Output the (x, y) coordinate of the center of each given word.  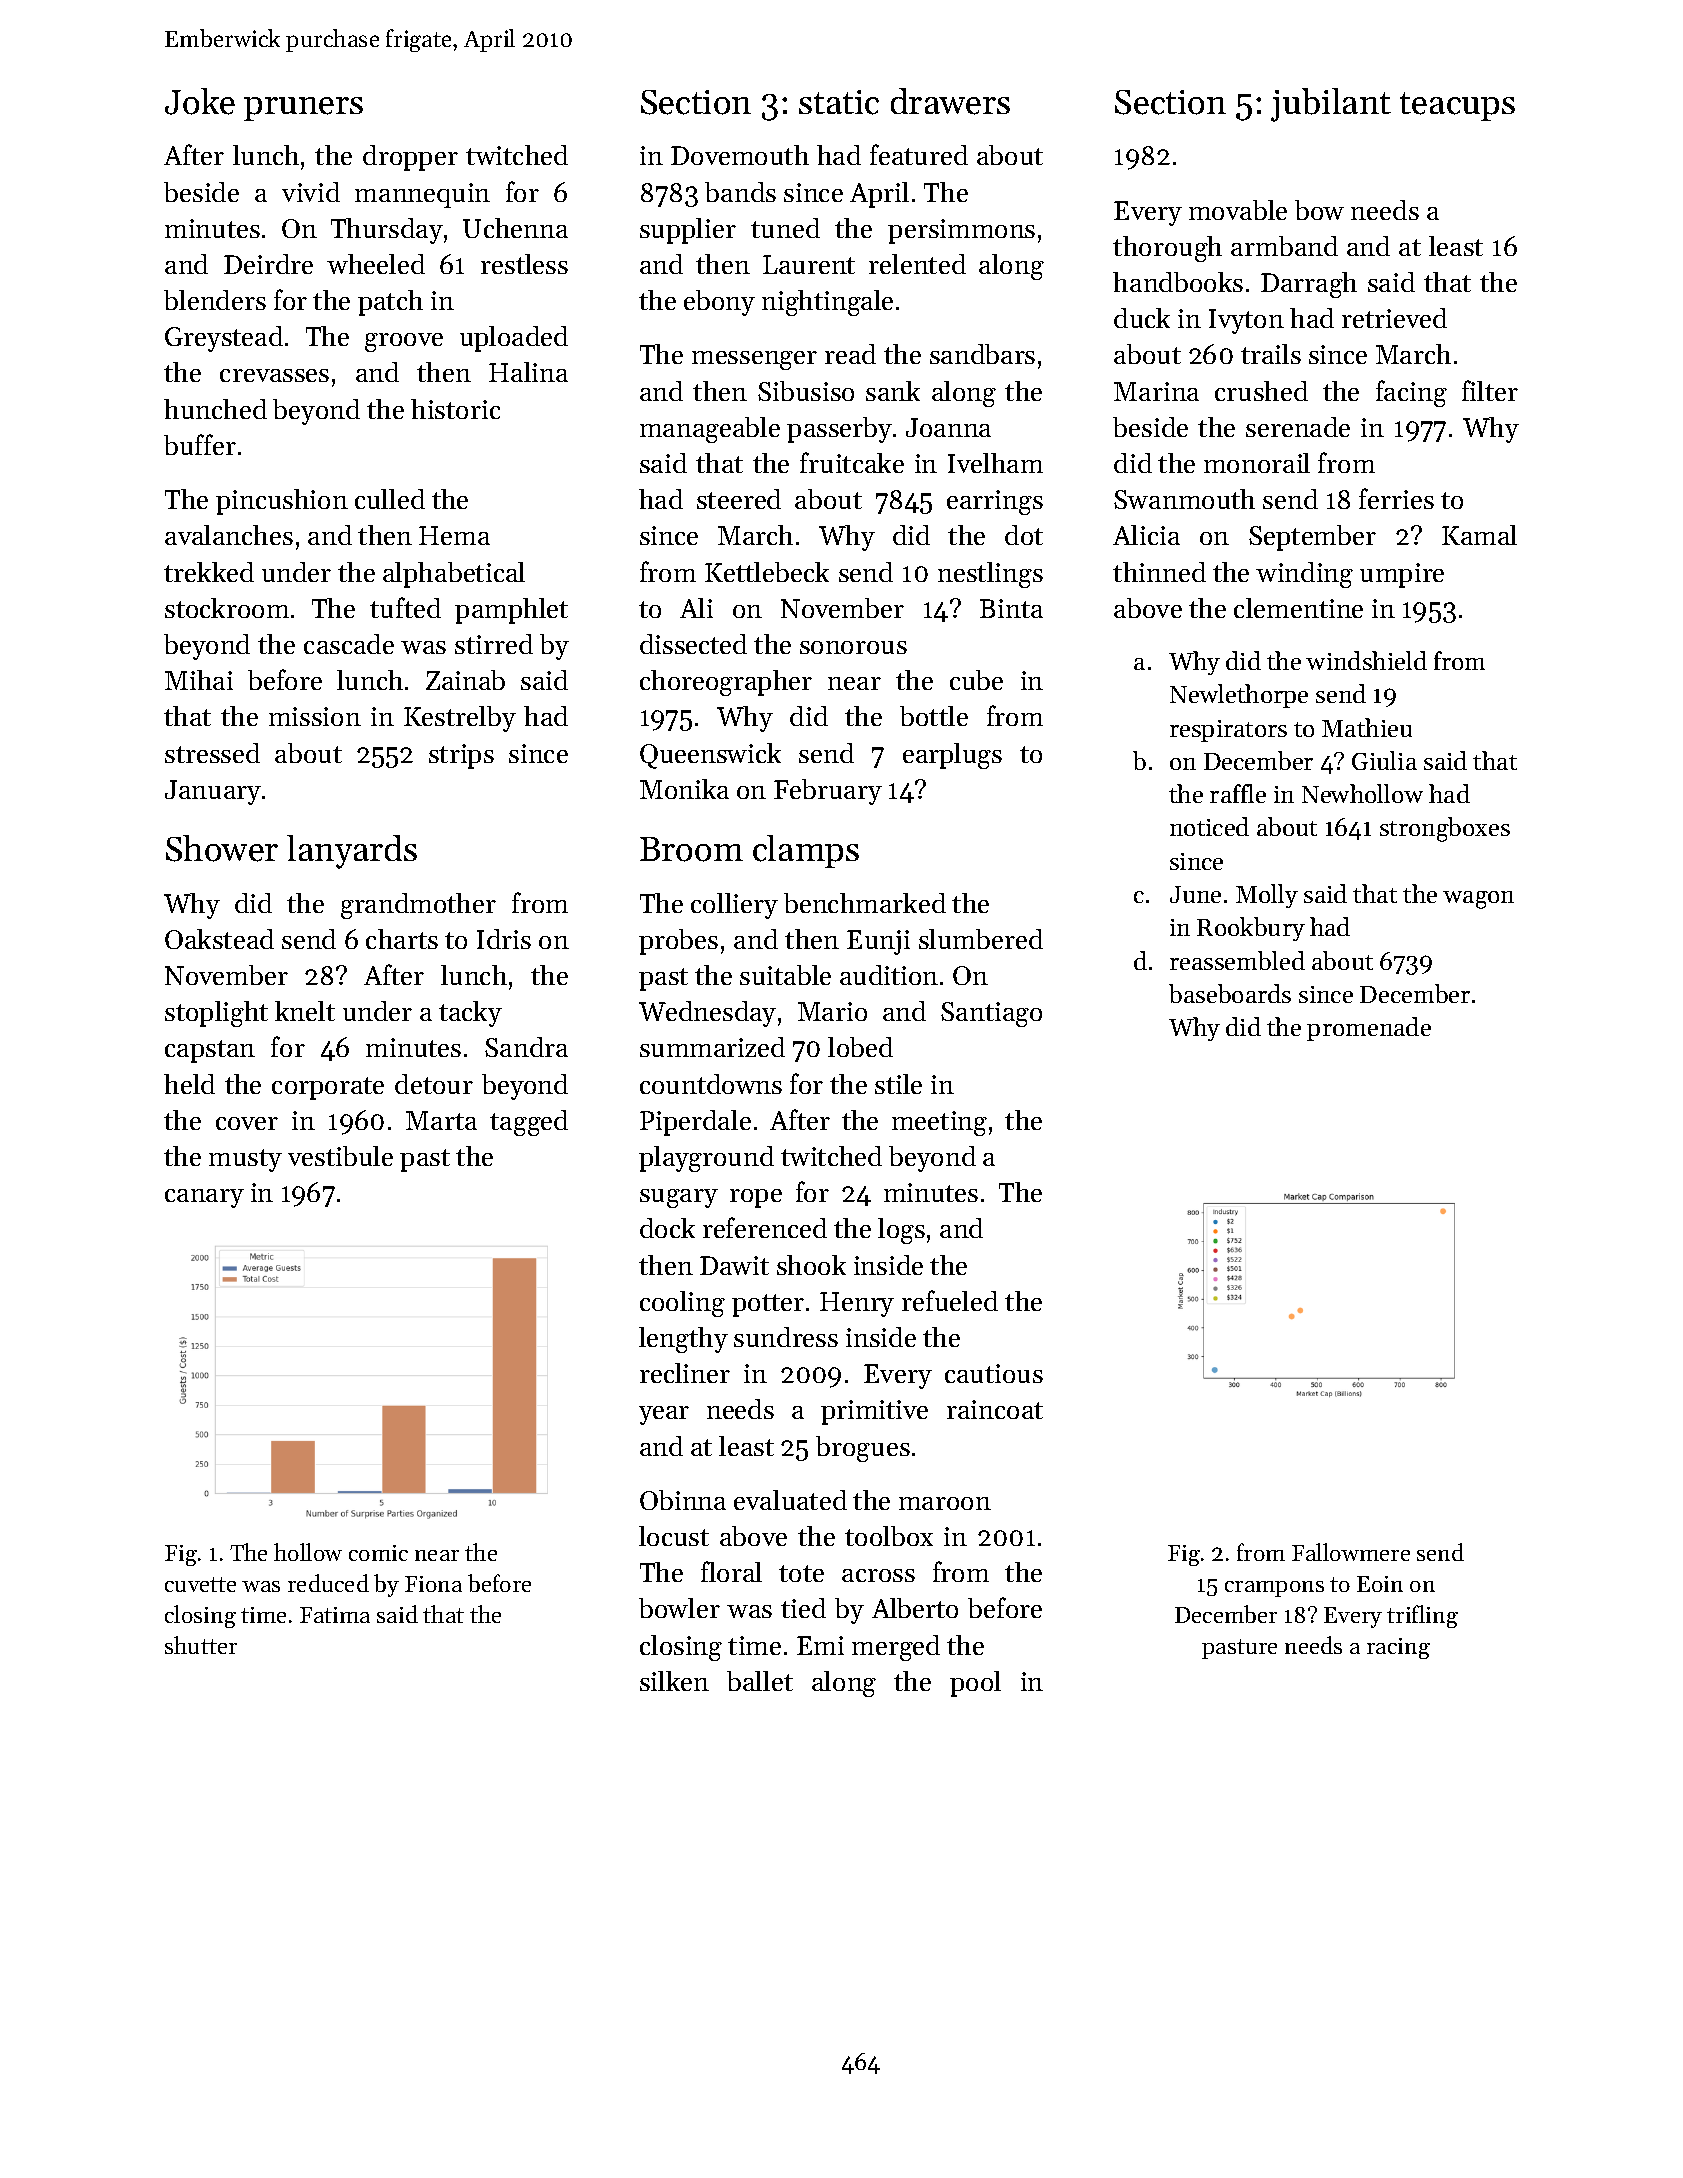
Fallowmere (1351, 1552)
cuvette (200, 1584)
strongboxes (1445, 829)
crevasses (274, 375)
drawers (950, 101)
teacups (1457, 106)
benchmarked (865, 903)
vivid (311, 192)
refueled (950, 1300)
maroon (945, 1503)
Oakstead (219, 939)
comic (378, 1553)
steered (739, 499)
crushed (1261, 391)
